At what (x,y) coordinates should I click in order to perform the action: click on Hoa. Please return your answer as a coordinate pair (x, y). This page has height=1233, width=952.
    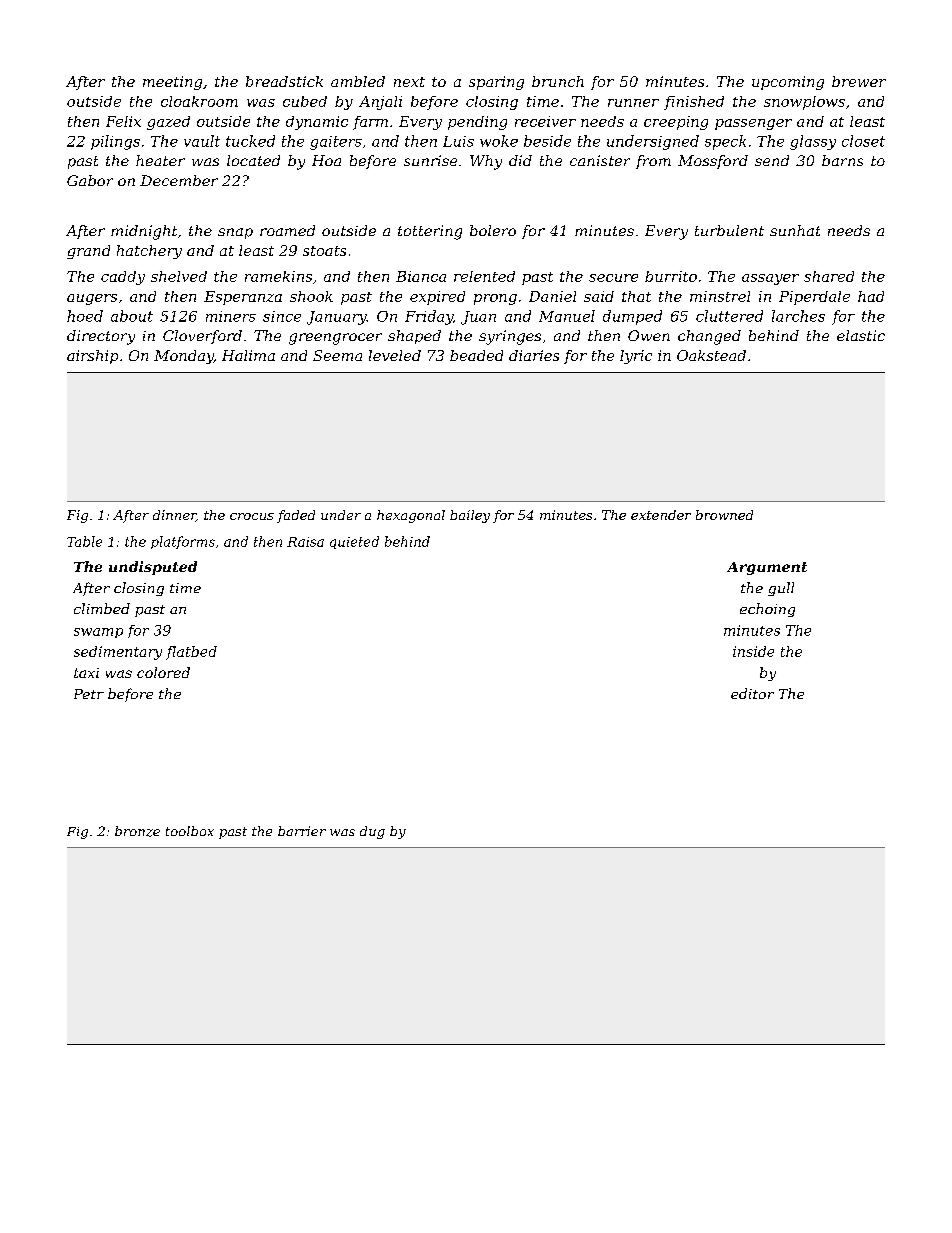
    Looking at the image, I should click on (326, 160).
